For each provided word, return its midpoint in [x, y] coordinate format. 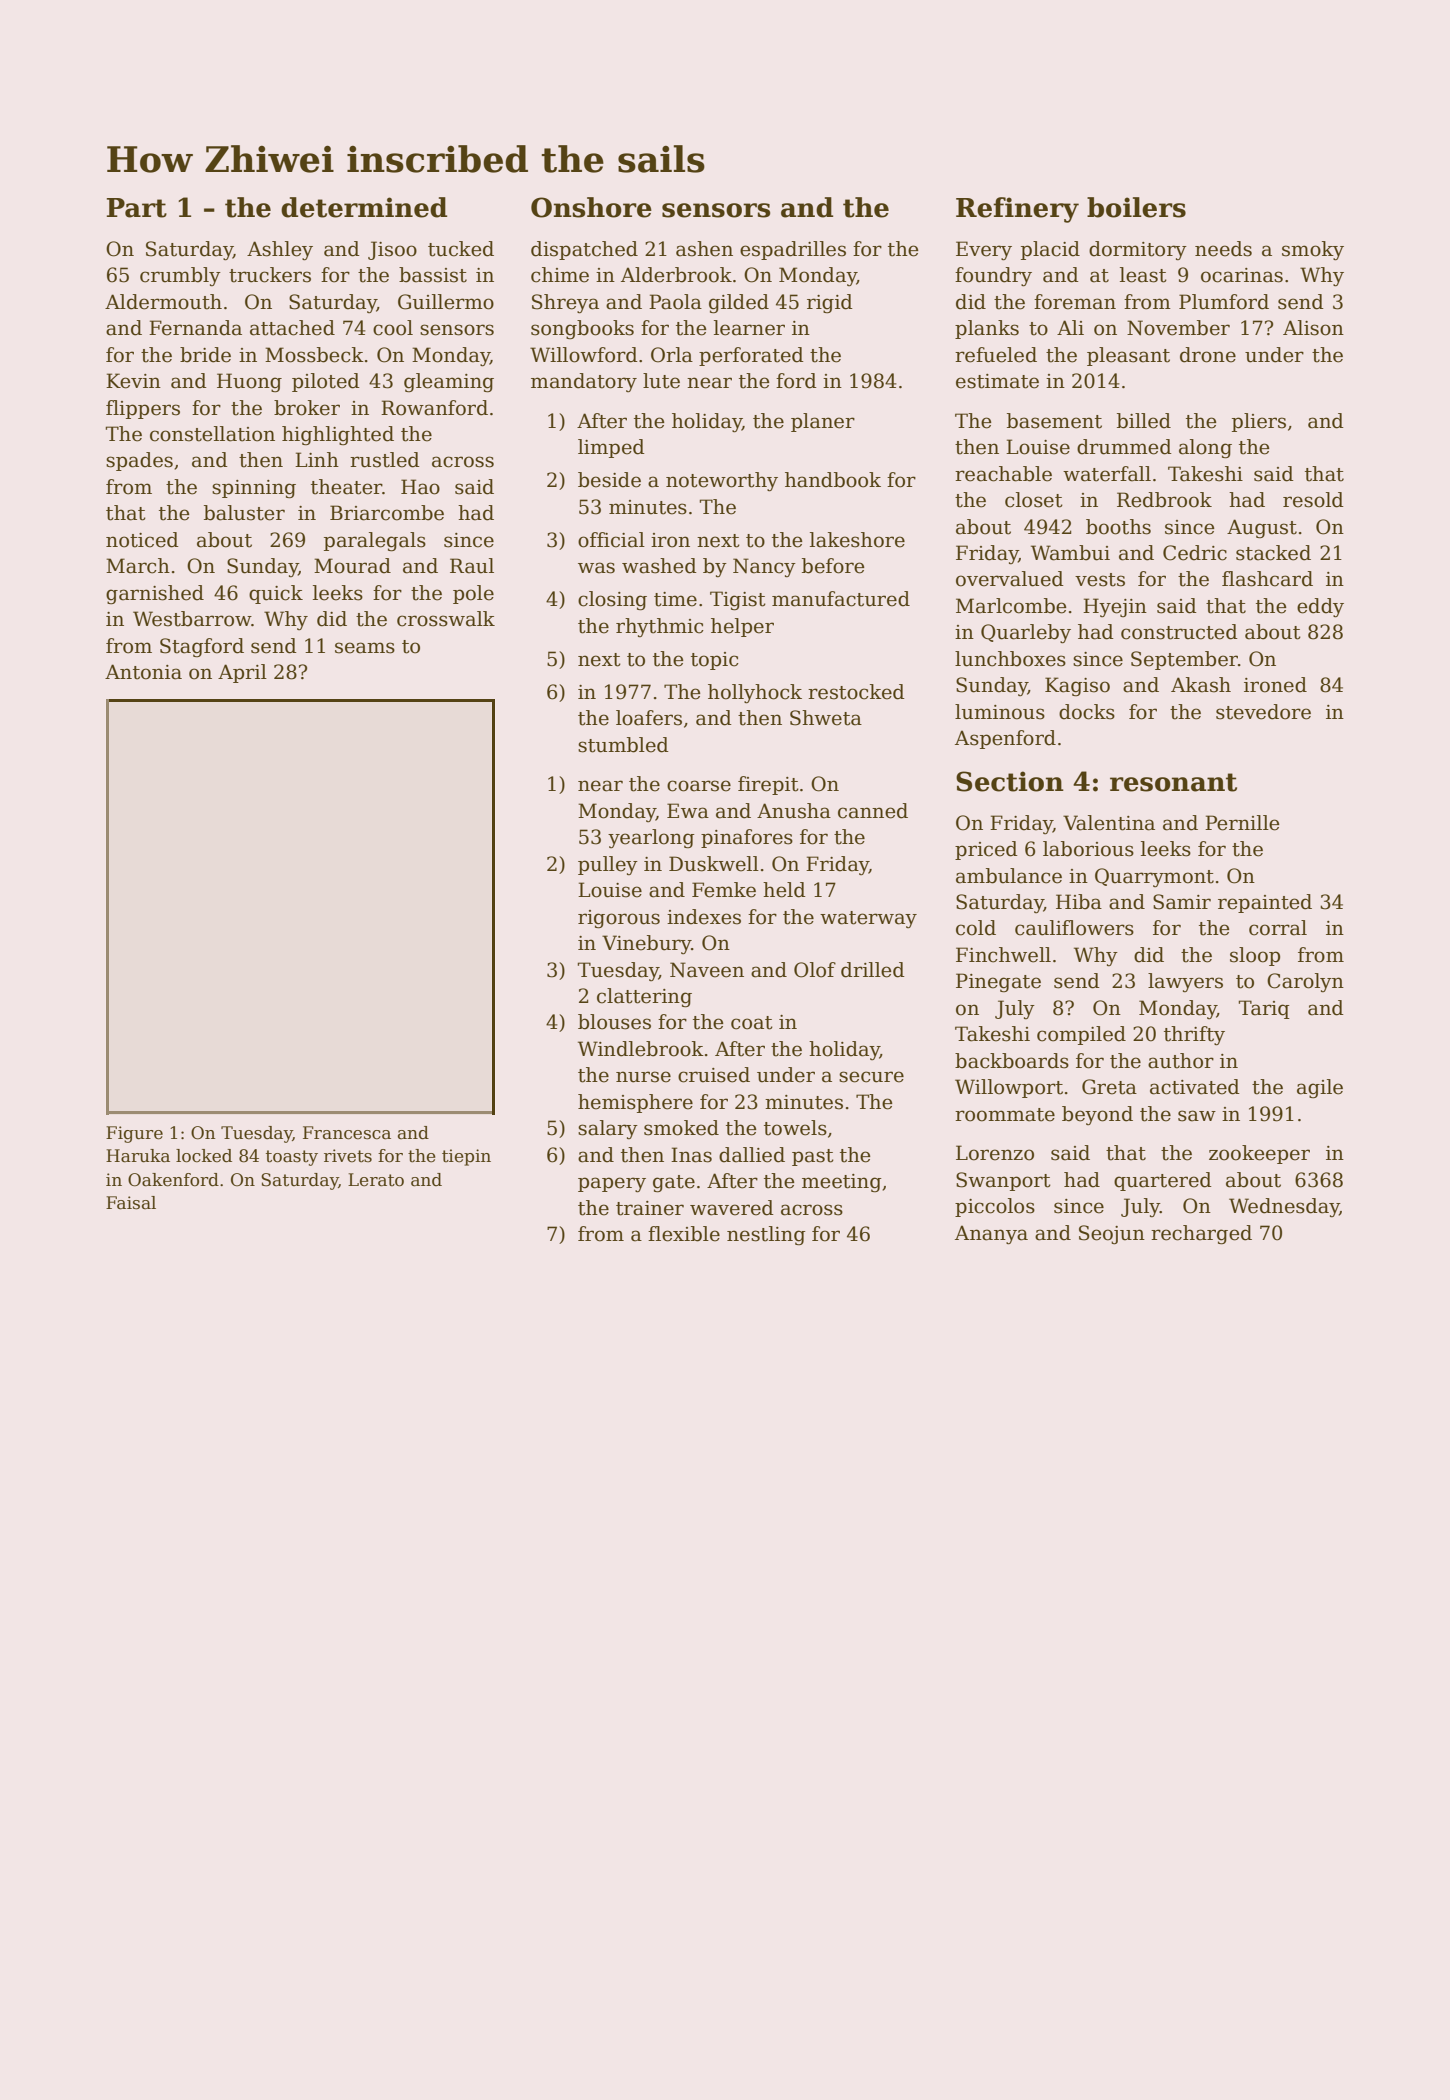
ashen [704, 249]
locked [204, 1156]
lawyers [1185, 982]
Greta [1109, 1087]
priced [986, 850]
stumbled [623, 745]
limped [611, 448]
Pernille [1242, 823]
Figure [134, 1134]
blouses [614, 1022]
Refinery [1017, 210]
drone [1208, 355]
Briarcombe [387, 513]
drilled [873, 970]
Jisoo [392, 250]
